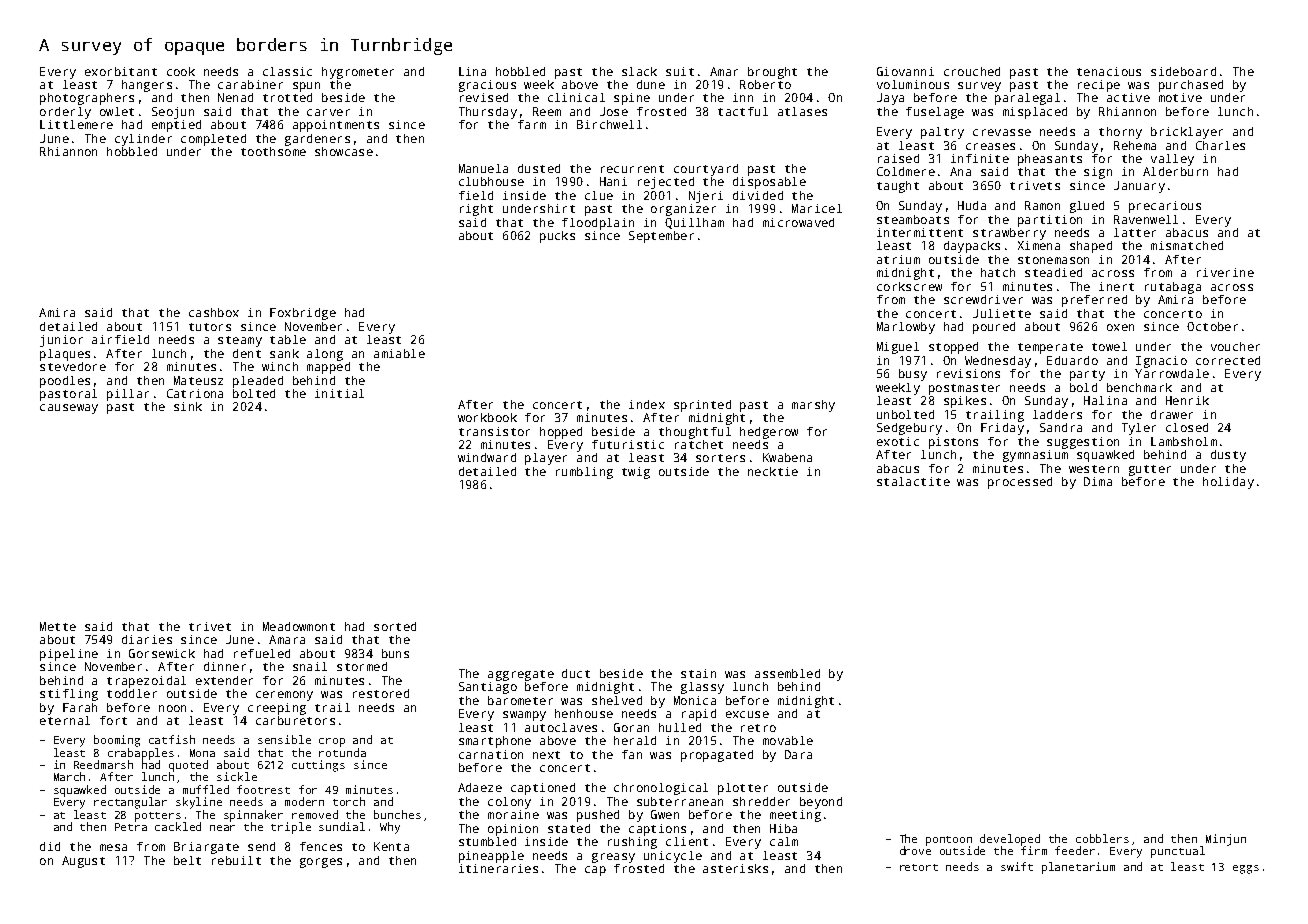  I want to click on amiable, so click(399, 353).
